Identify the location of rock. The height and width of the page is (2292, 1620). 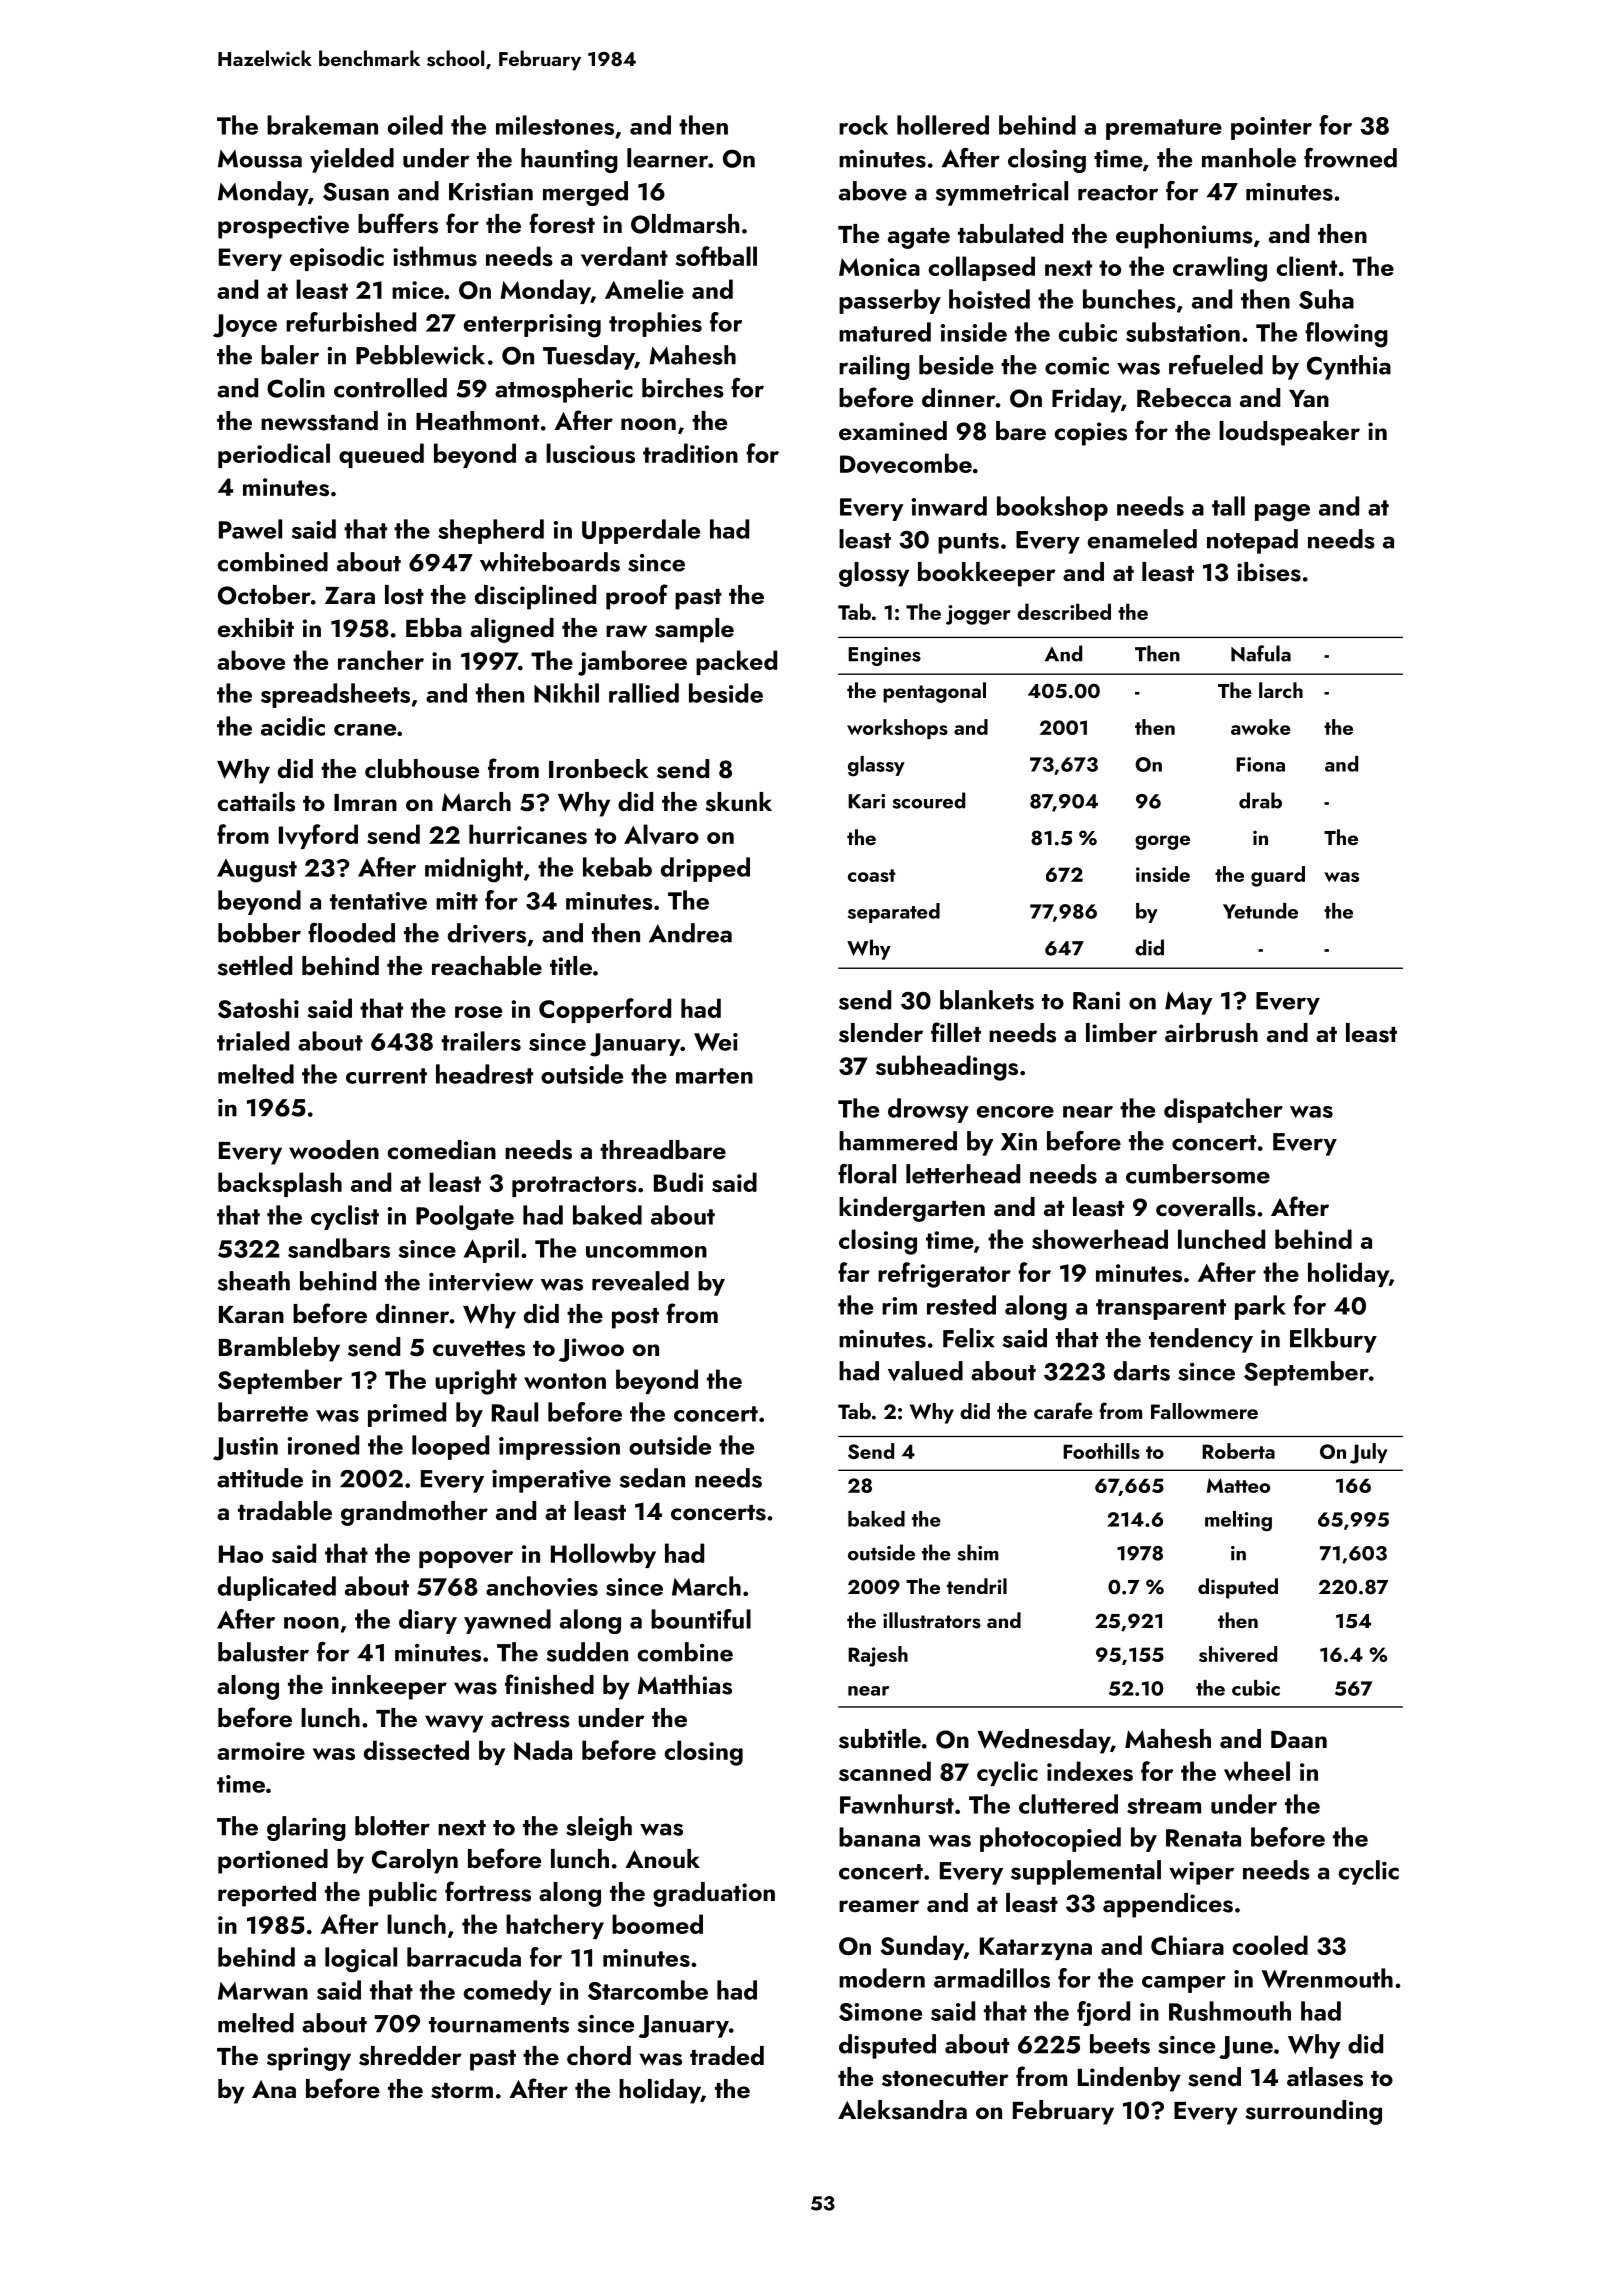
(863, 125).
